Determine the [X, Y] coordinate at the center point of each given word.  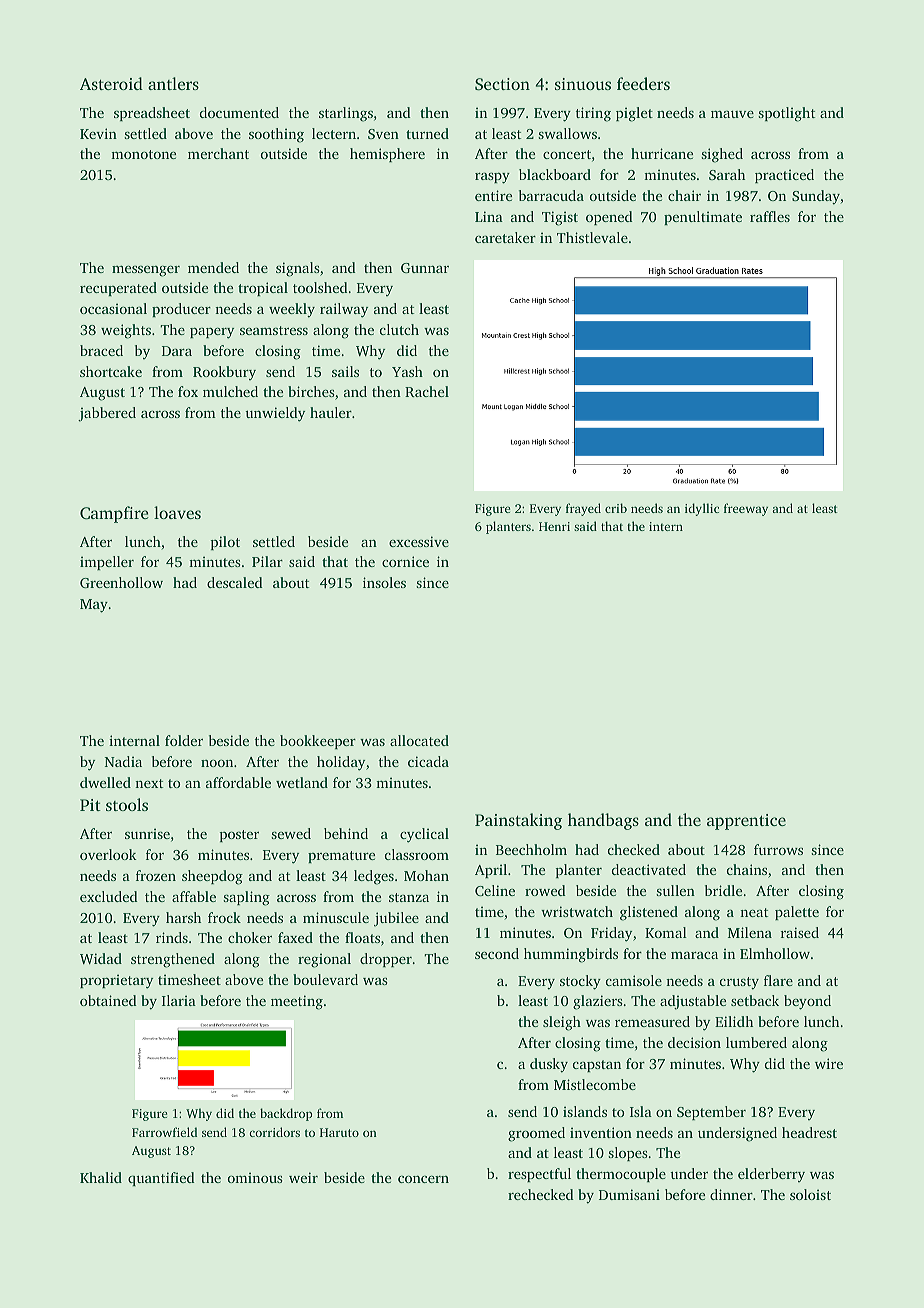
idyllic [702, 509]
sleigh [562, 1023]
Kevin [98, 133]
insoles [384, 582]
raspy [492, 178]
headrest [809, 1132]
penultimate [703, 218]
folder [184, 740]
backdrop [286, 1114]
